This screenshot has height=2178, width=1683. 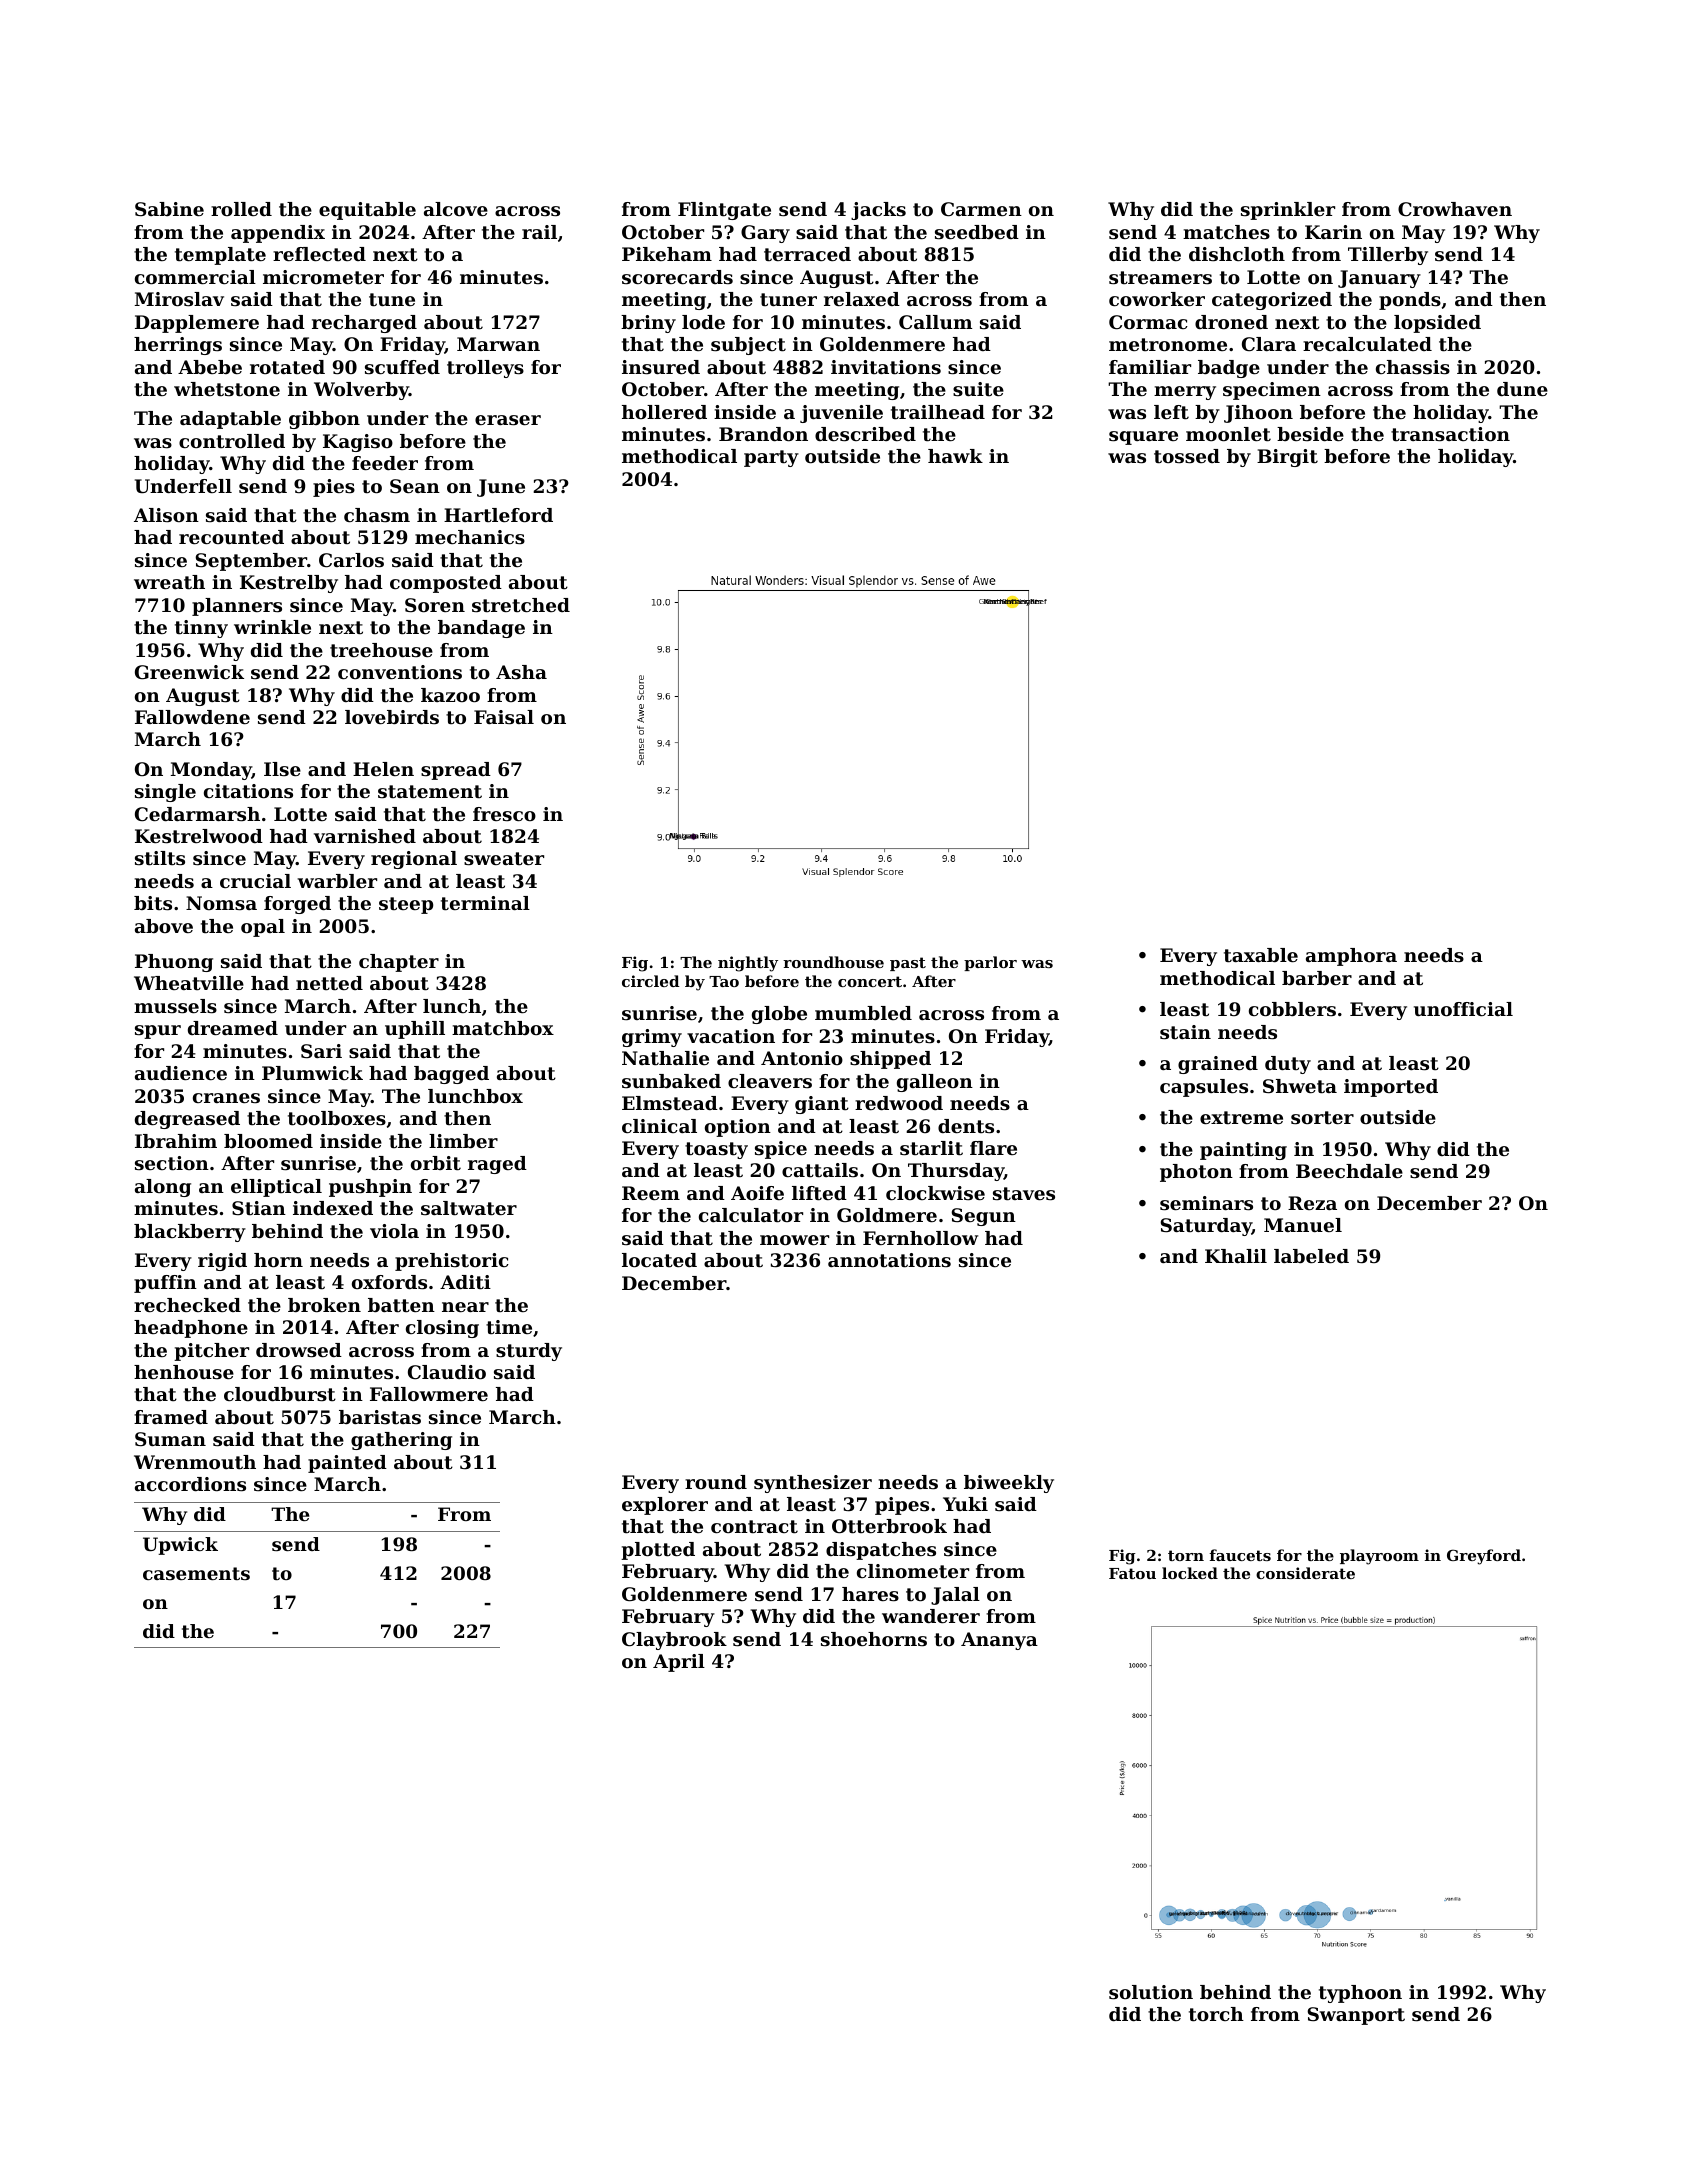 I want to click on Manuel, so click(x=1303, y=1225).
